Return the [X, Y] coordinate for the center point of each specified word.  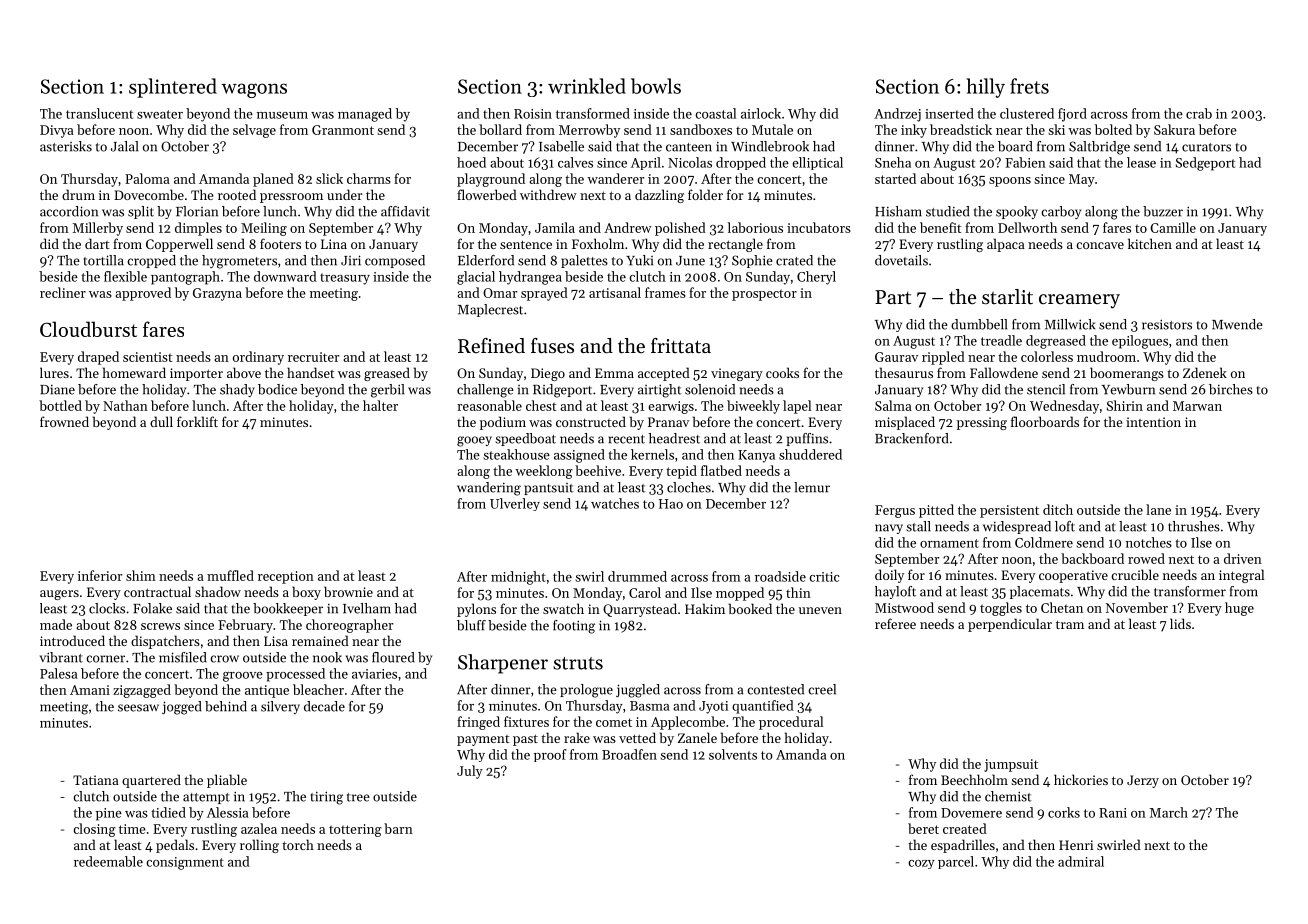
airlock [761, 113]
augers [59, 595]
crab [1199, 113]
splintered [173, 88]
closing [94, 830]
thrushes [1194, 526]
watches [615, 503]
